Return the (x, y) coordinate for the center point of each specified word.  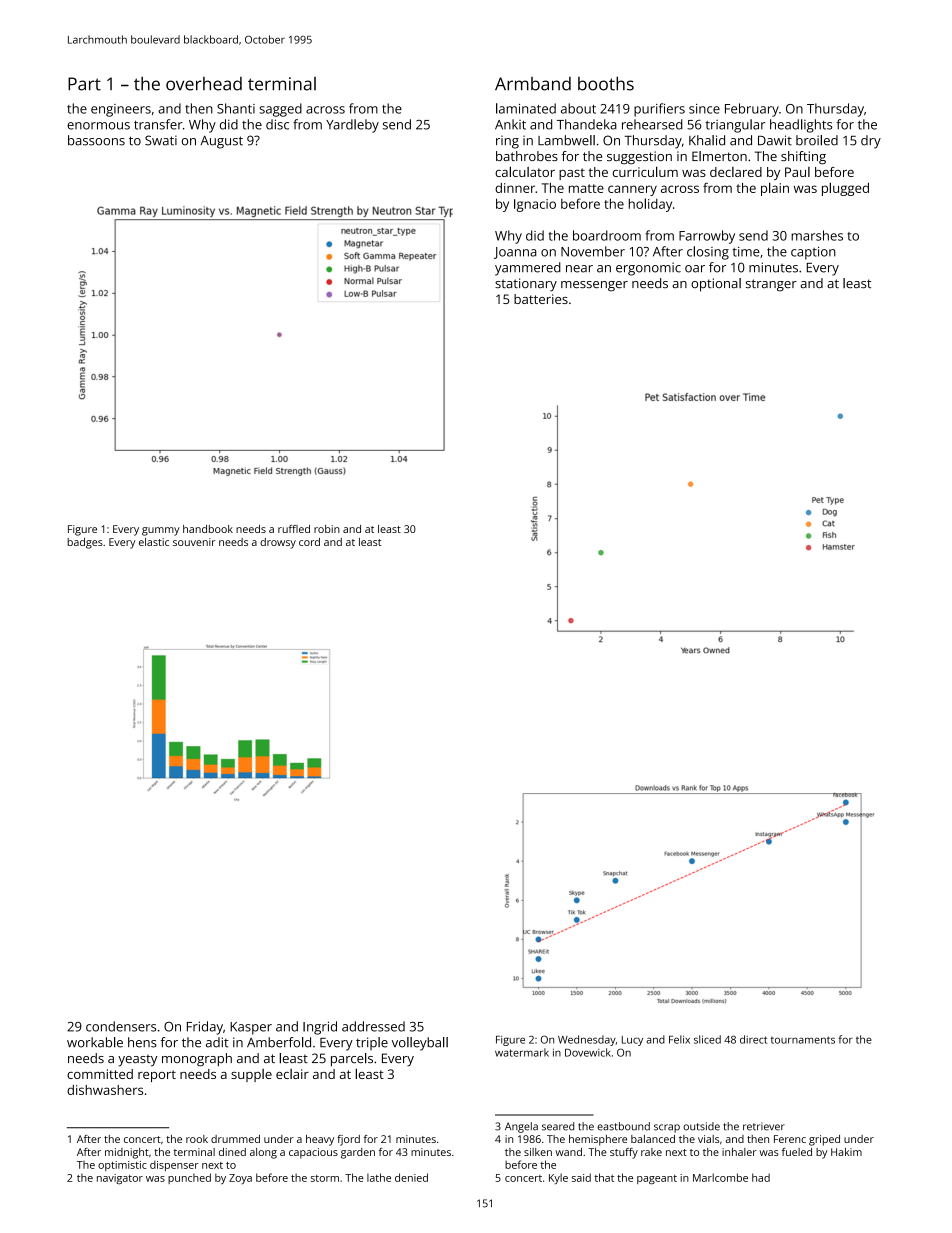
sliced (707, 1039)
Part (84, 84)
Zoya (240, 1179)
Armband (533, 84)
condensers (121, 1026)
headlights (801, 126)
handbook (208, 529)
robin (327, 529)
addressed (373, 1026)
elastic (154, 542)
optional (716, 285)
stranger (771, 285)
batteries (541, 299)
